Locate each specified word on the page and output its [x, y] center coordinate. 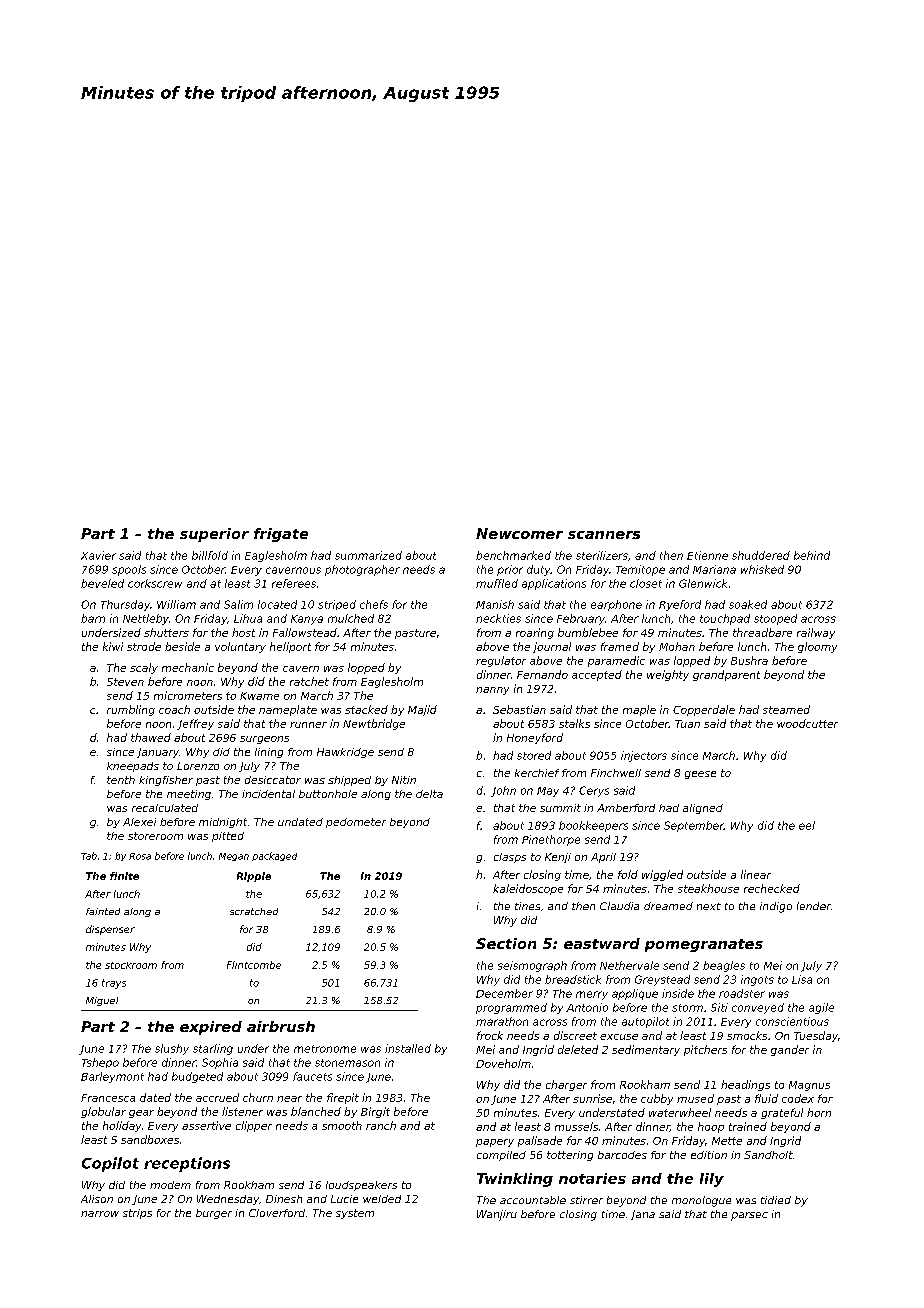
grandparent [726, 675]
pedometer [356, 823]
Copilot [110, 1164]
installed [408, 1048]
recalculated [165, 808]
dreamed [668, 906]
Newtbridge [374, 724]
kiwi [113, 646]
